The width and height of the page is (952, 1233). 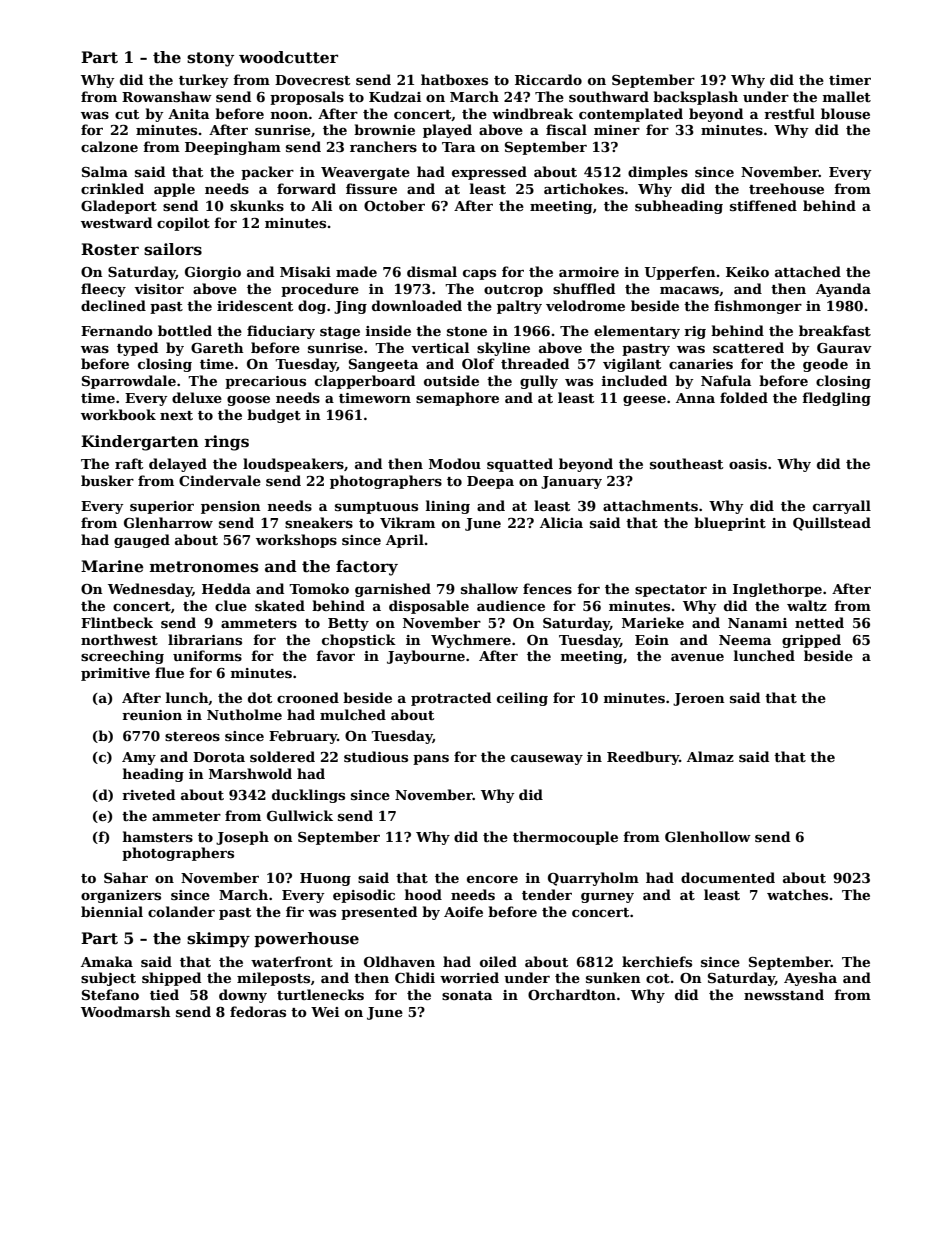 What do you see at coordinates (836, 399) in the page?
I see `fledgling` at bounding box center [836, 399].
